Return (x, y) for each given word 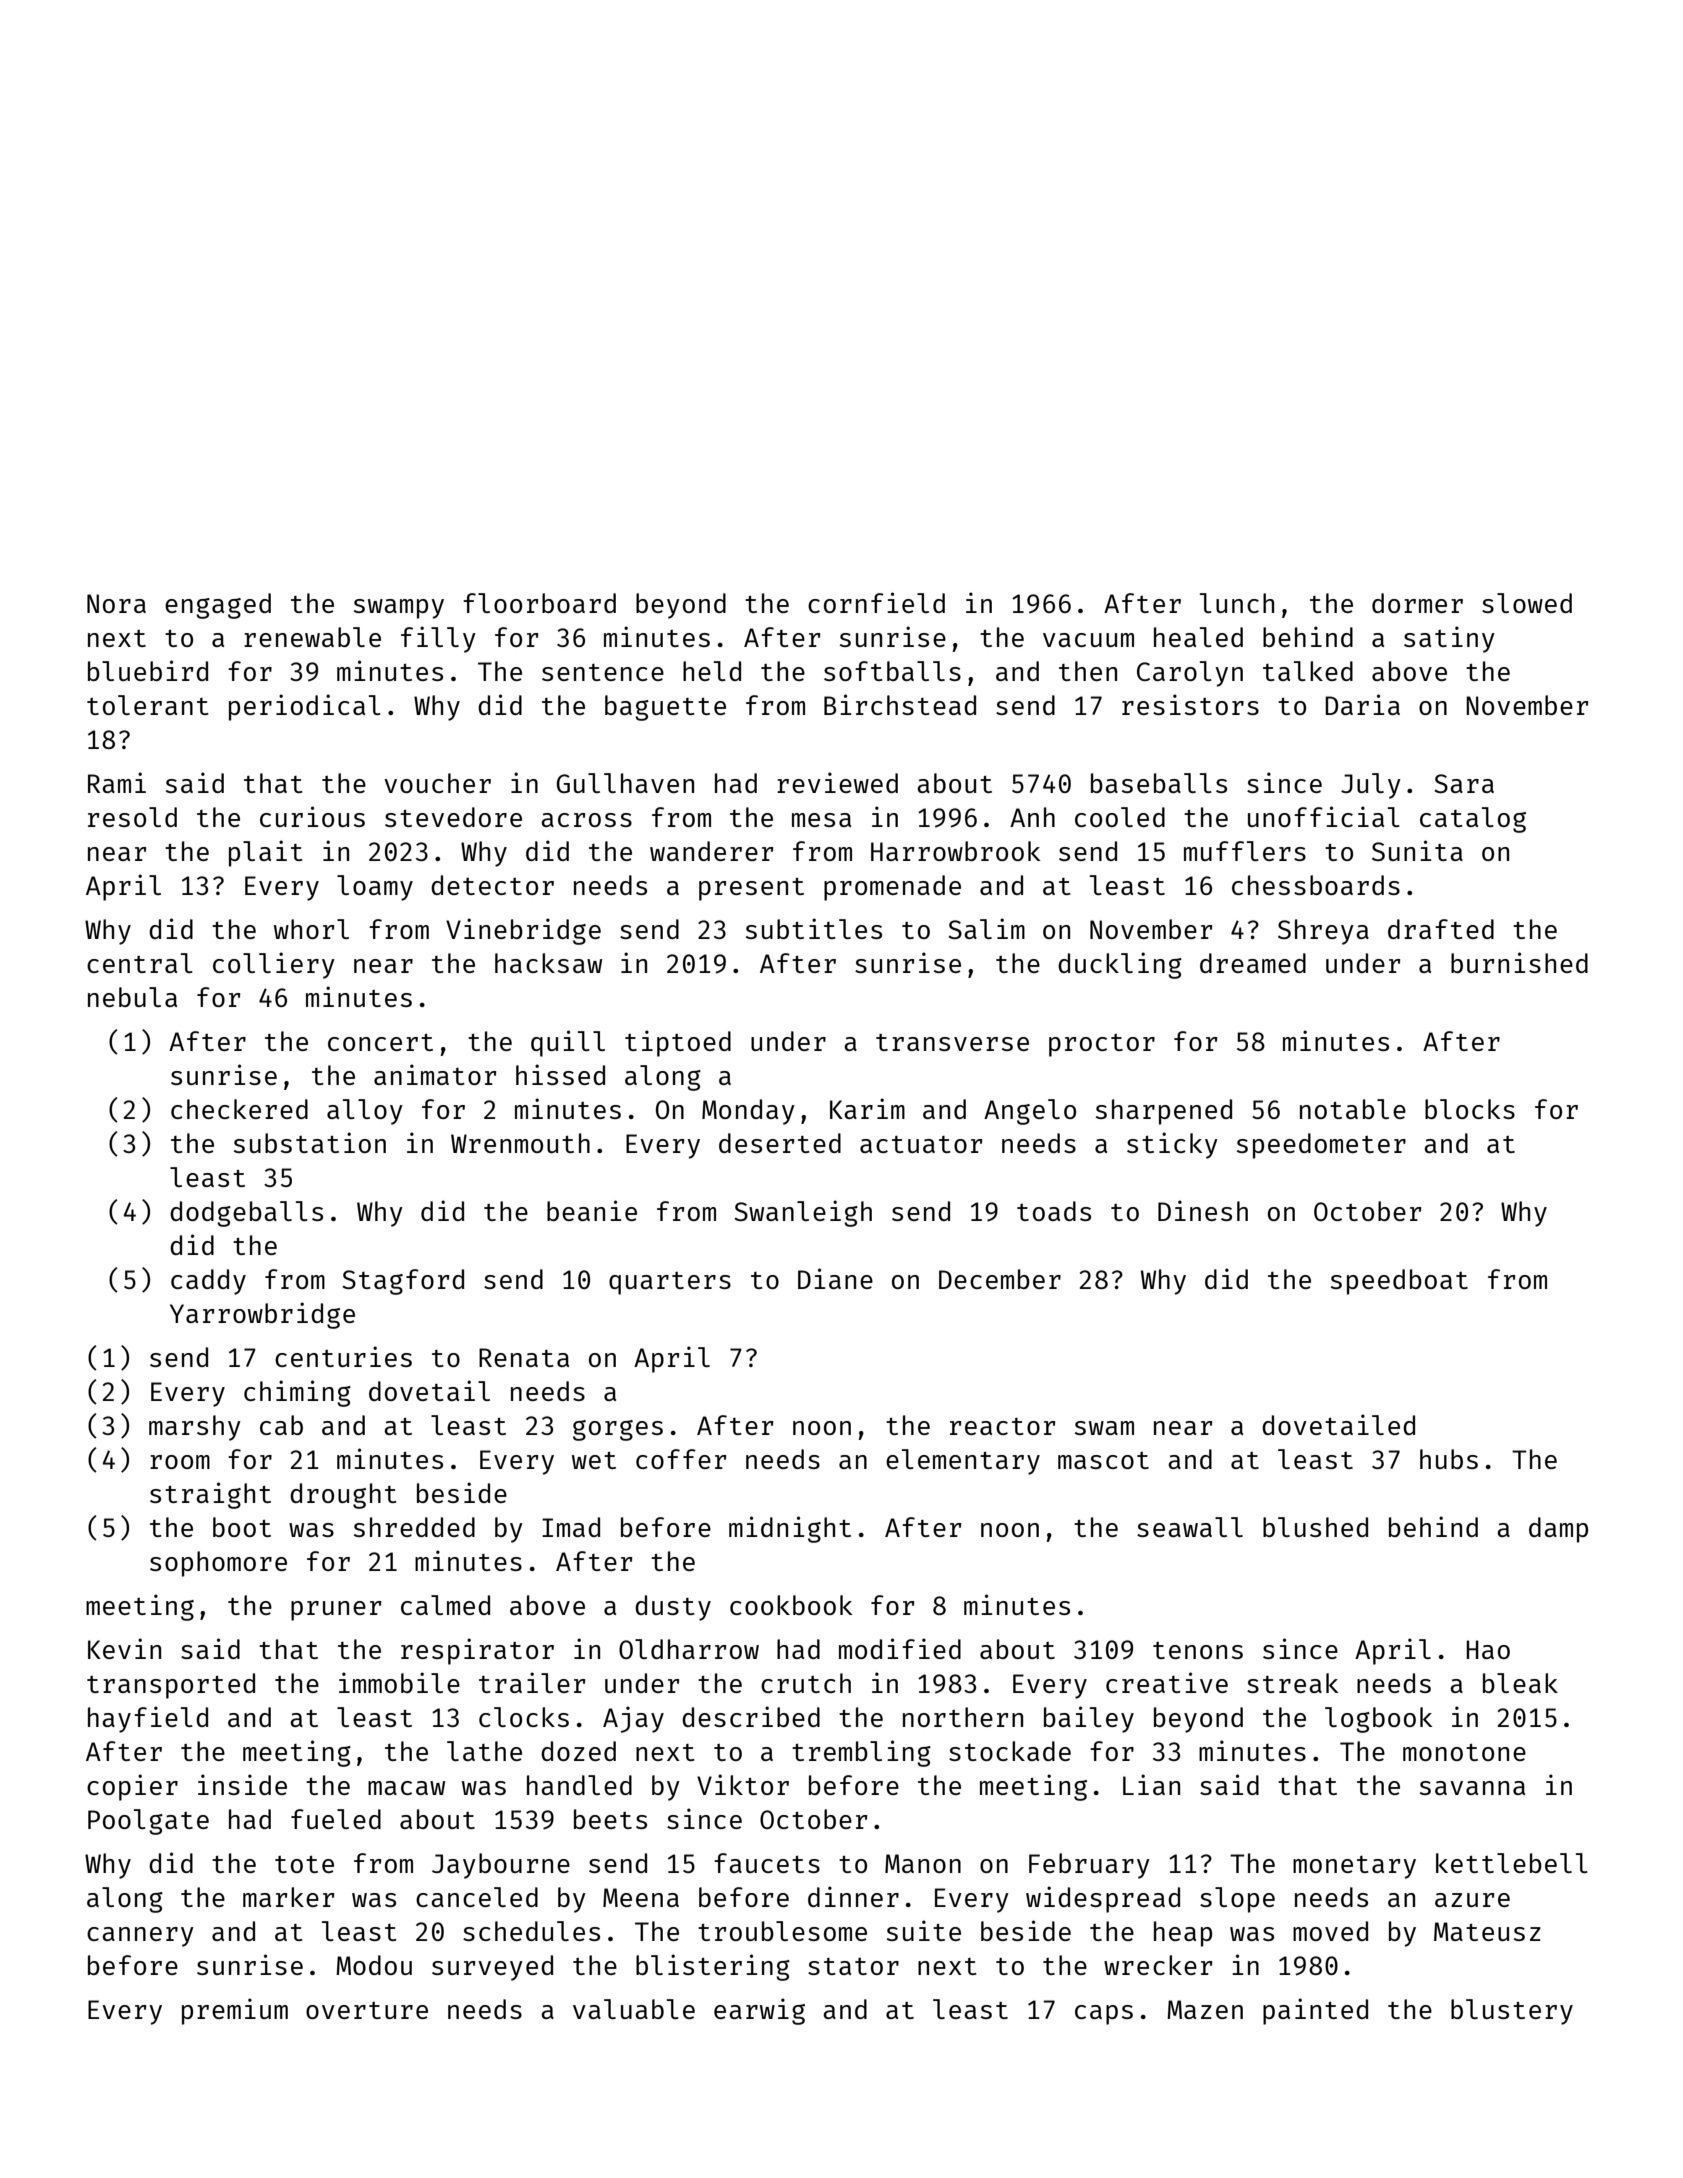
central (140, 963)
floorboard (539, 603)
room (180, 1462)
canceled (477, 1897)
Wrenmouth (520, 1143)
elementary (963, 1462)
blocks (1470, 1109)
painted (1315, 2011)
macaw (406, 1788)
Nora (116, 603)
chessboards (1316, 885)
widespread (1103, 1899)
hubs (1449, 1459)
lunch (1237, 603)
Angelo (1030, 1112)
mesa (821, 820)
